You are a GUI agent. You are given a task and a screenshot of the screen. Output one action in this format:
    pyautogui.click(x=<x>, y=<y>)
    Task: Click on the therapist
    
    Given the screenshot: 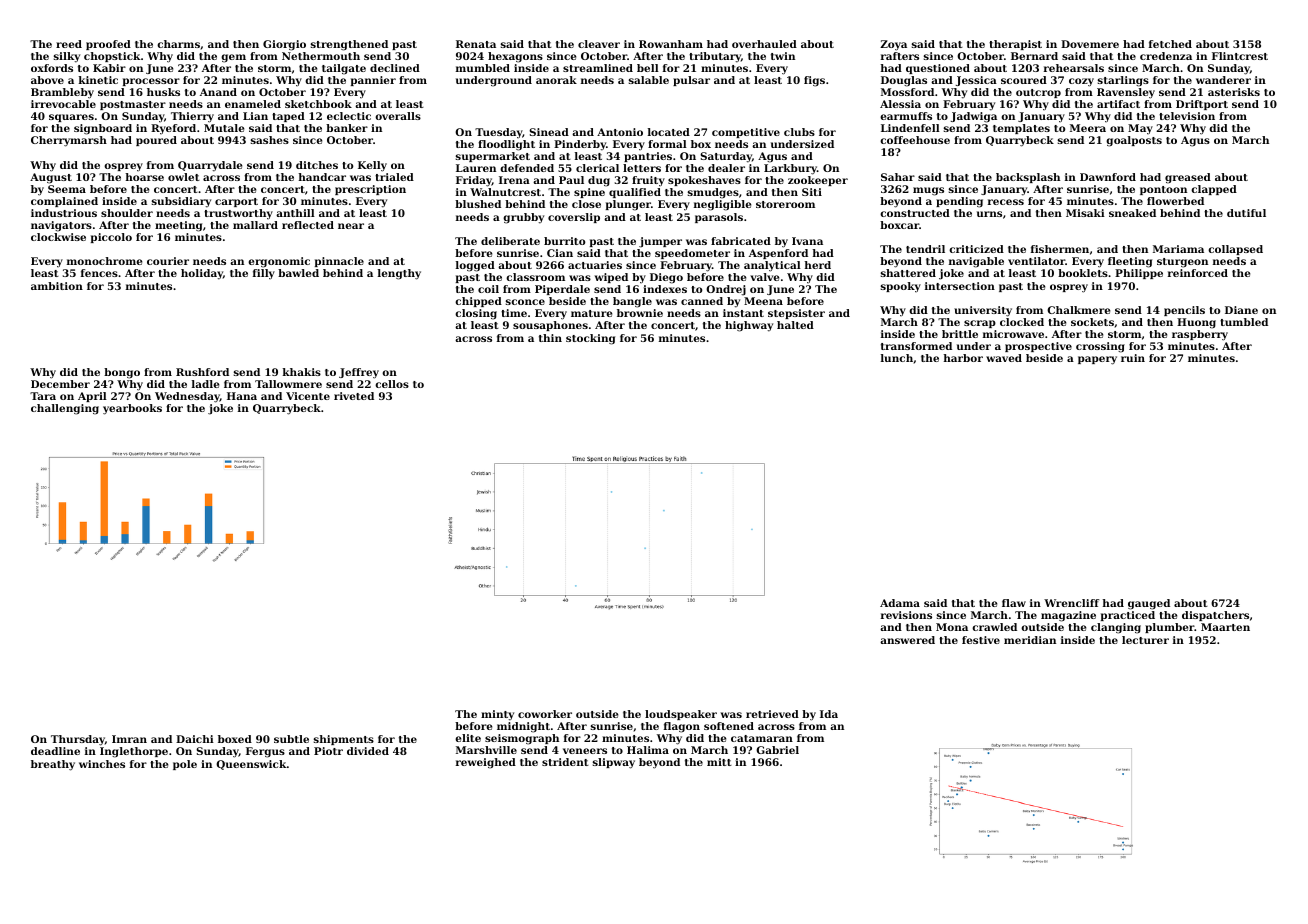 What is the action you would take?
    pyautogui.click(x=1015, y=45)
